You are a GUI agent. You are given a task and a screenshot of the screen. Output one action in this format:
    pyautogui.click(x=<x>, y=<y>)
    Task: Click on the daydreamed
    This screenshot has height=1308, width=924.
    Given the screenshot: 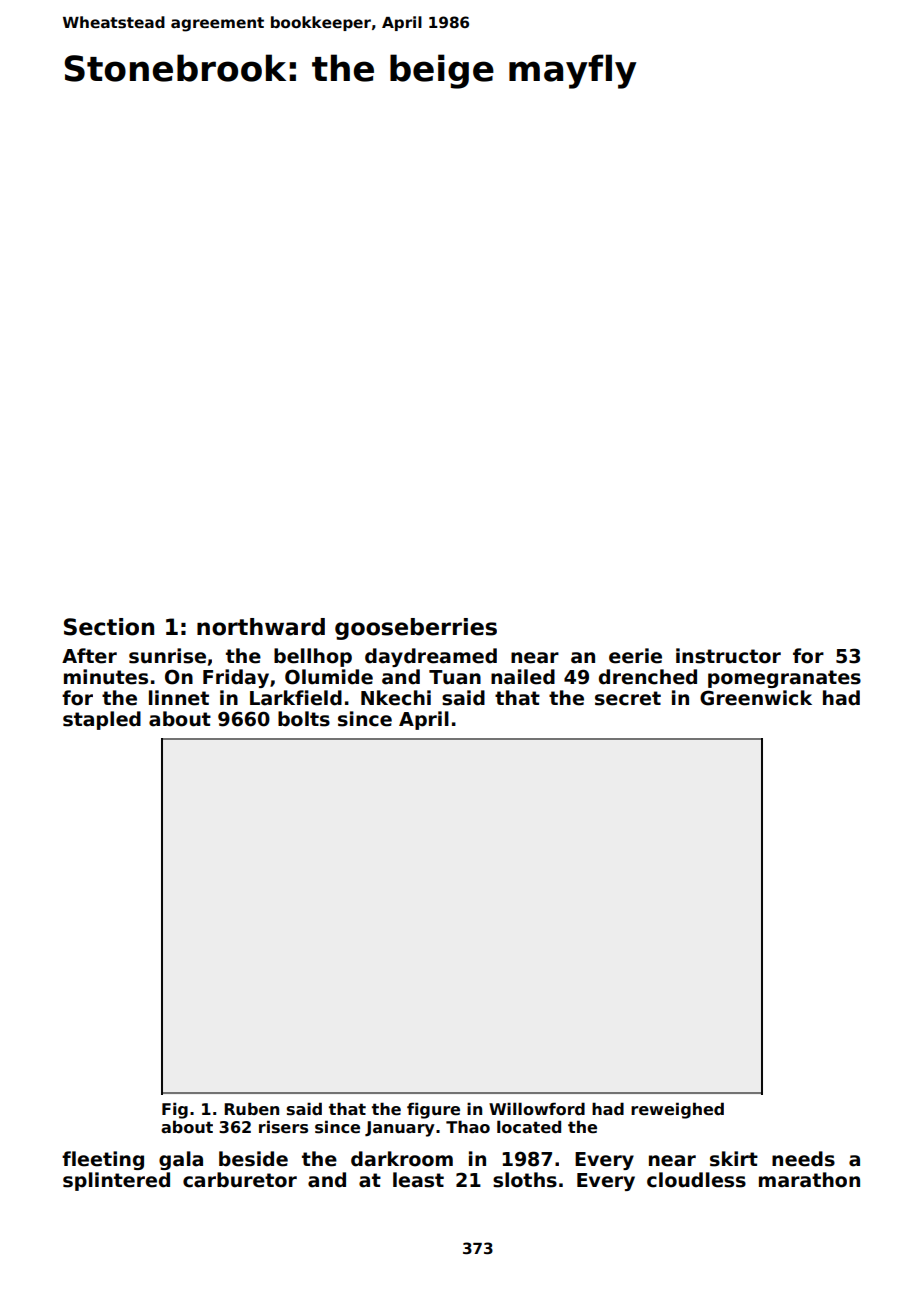 What is the action you would take?
    pyautogui.click(x=431, y=657)
